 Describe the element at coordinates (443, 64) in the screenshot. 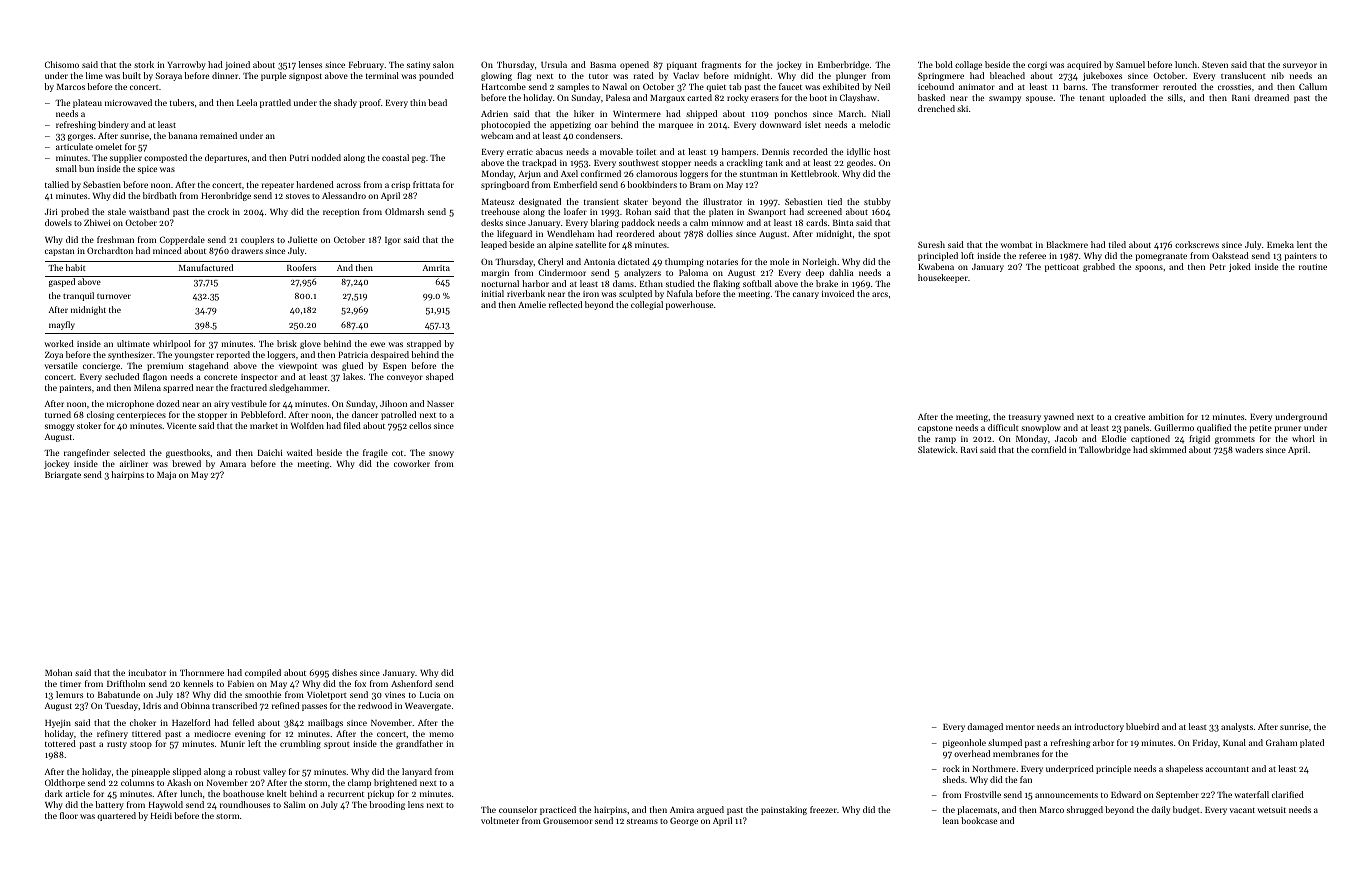

I see `salon` at that location.
